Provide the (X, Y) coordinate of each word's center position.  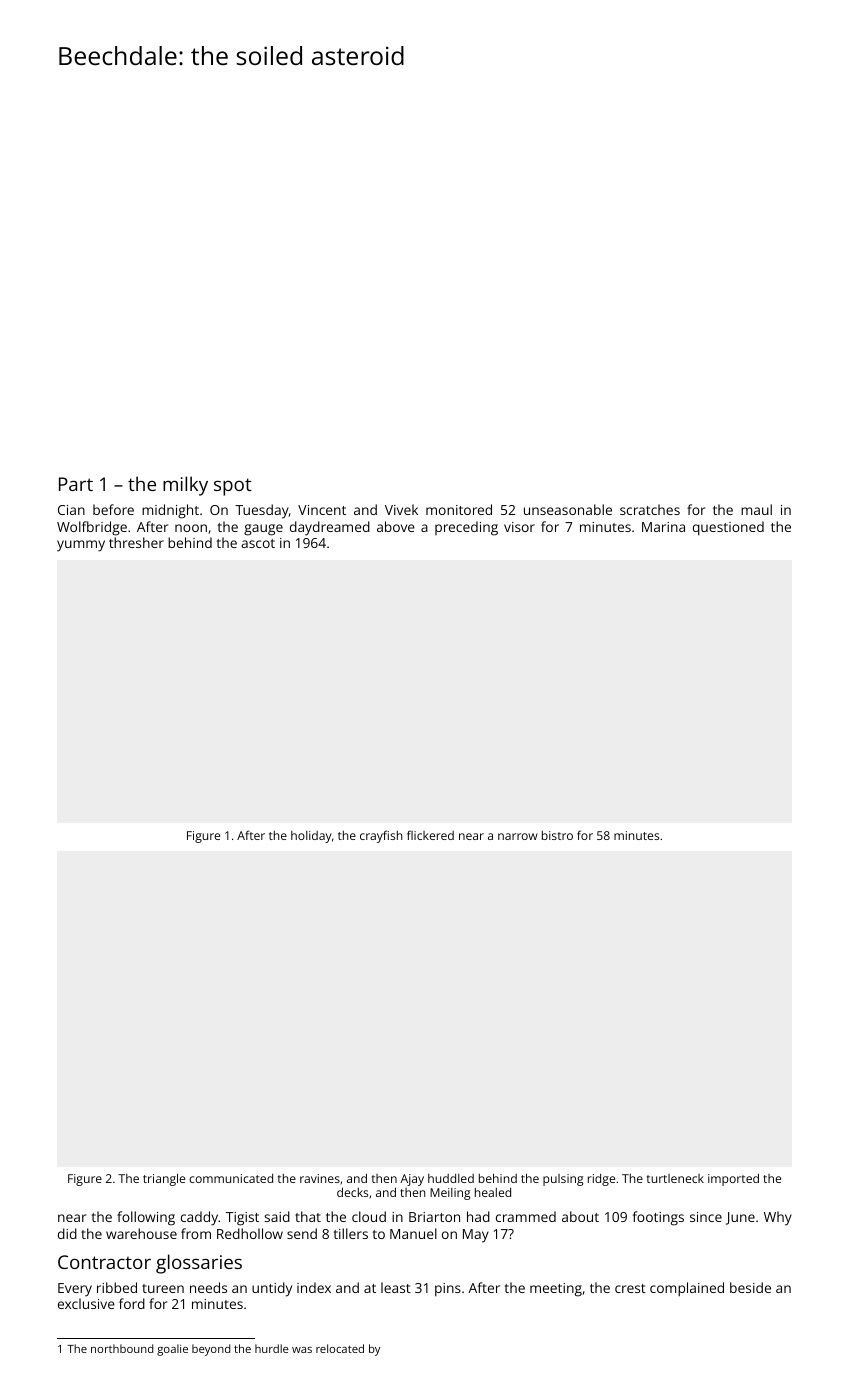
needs (208, 1287)
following (146, 1218)
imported (733, 1179)
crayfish (381, 836)
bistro (557, 835)
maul (756, 509)
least (396, 1287)
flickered (430, 835)
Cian (71, 510)
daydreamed (330, 528)
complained (687, 1289)
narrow (518, 836)
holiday (311, 837)
